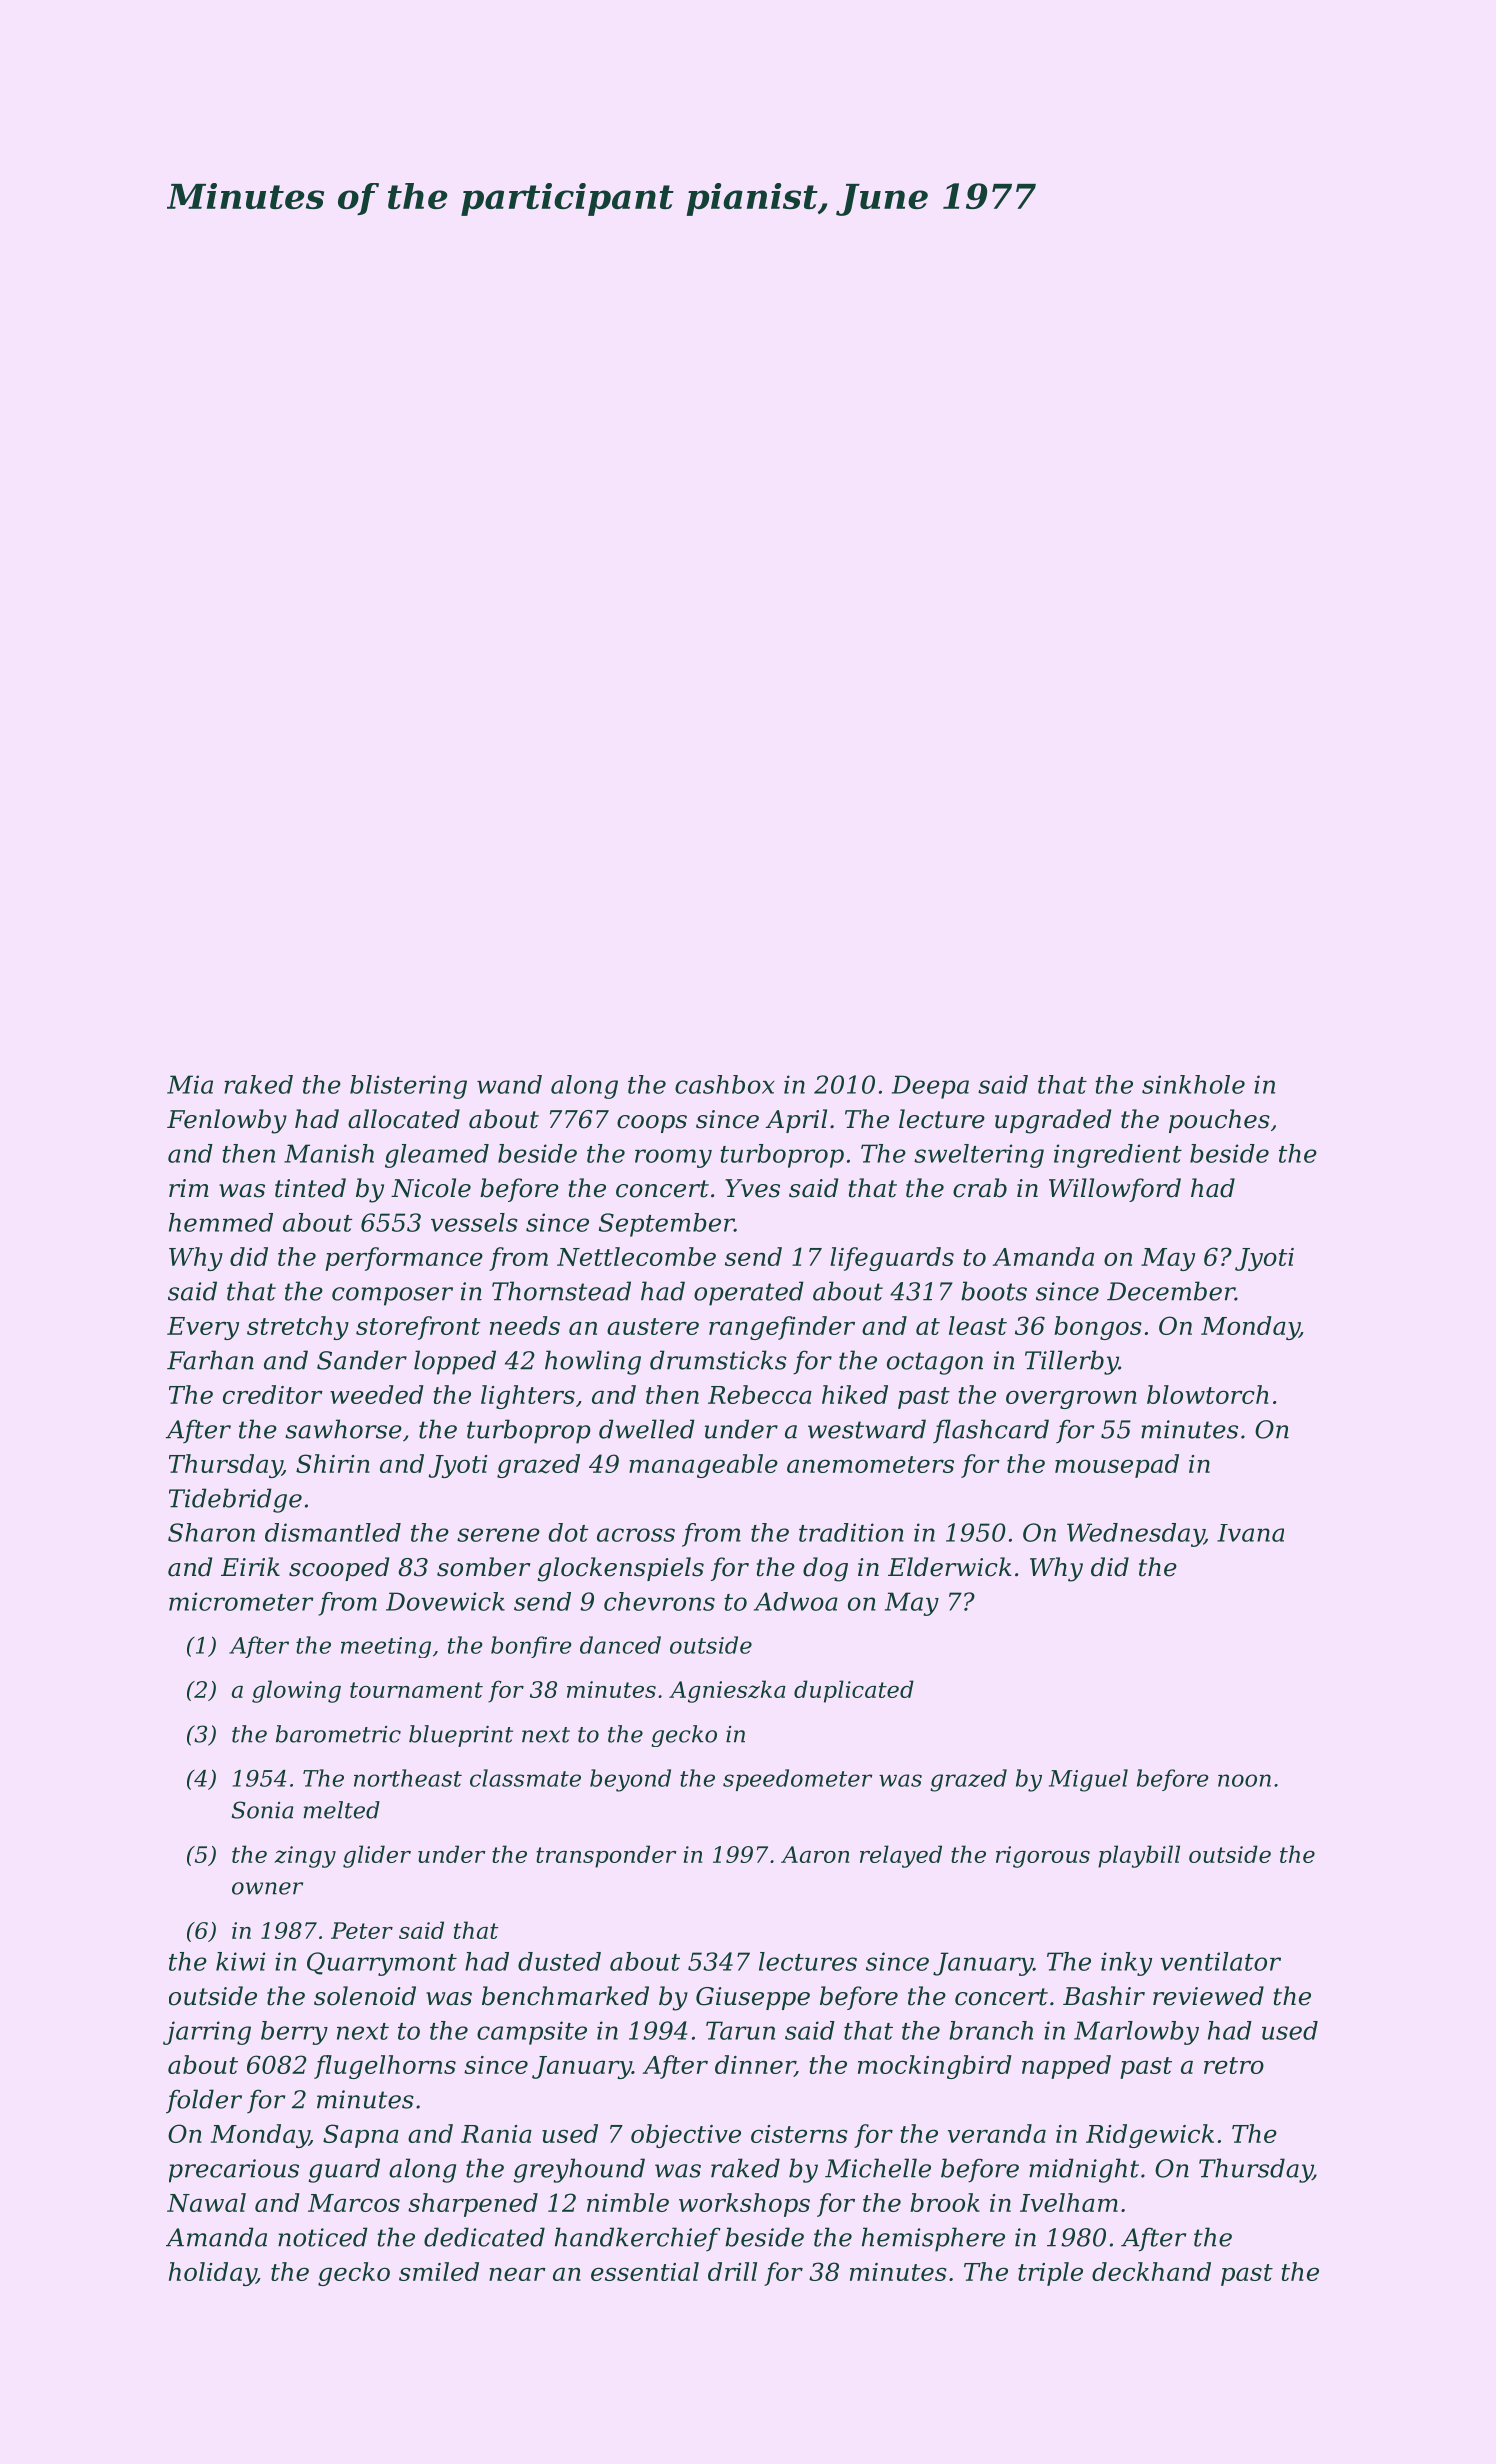 The height and width of the page is (2464, 1496). What do you see at coordinates (732, 2271) in the page?
I see `drill` at bounding box center [732, 2271].
